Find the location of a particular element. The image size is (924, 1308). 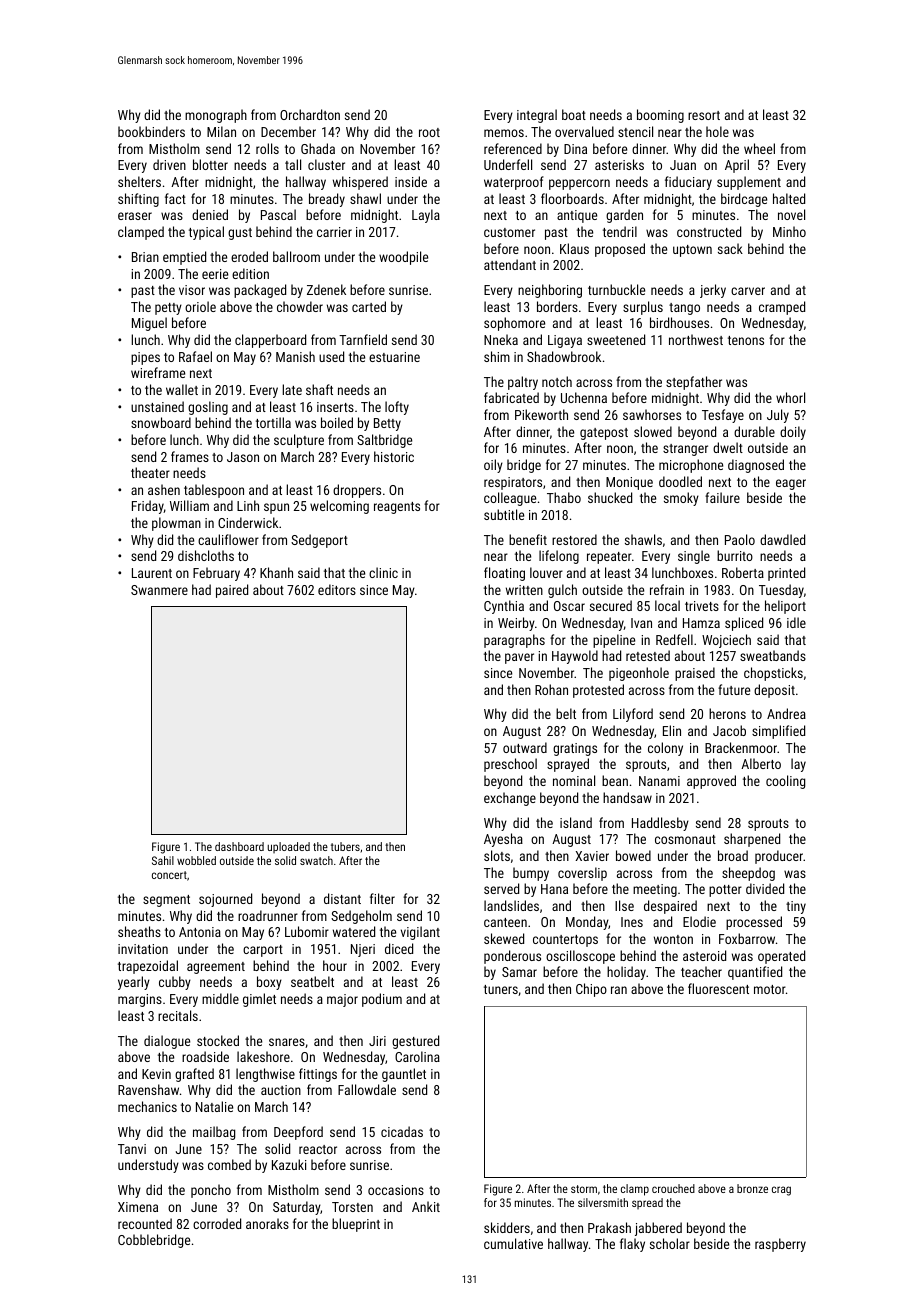

raspberry is located at coordinates (780, 1245).
